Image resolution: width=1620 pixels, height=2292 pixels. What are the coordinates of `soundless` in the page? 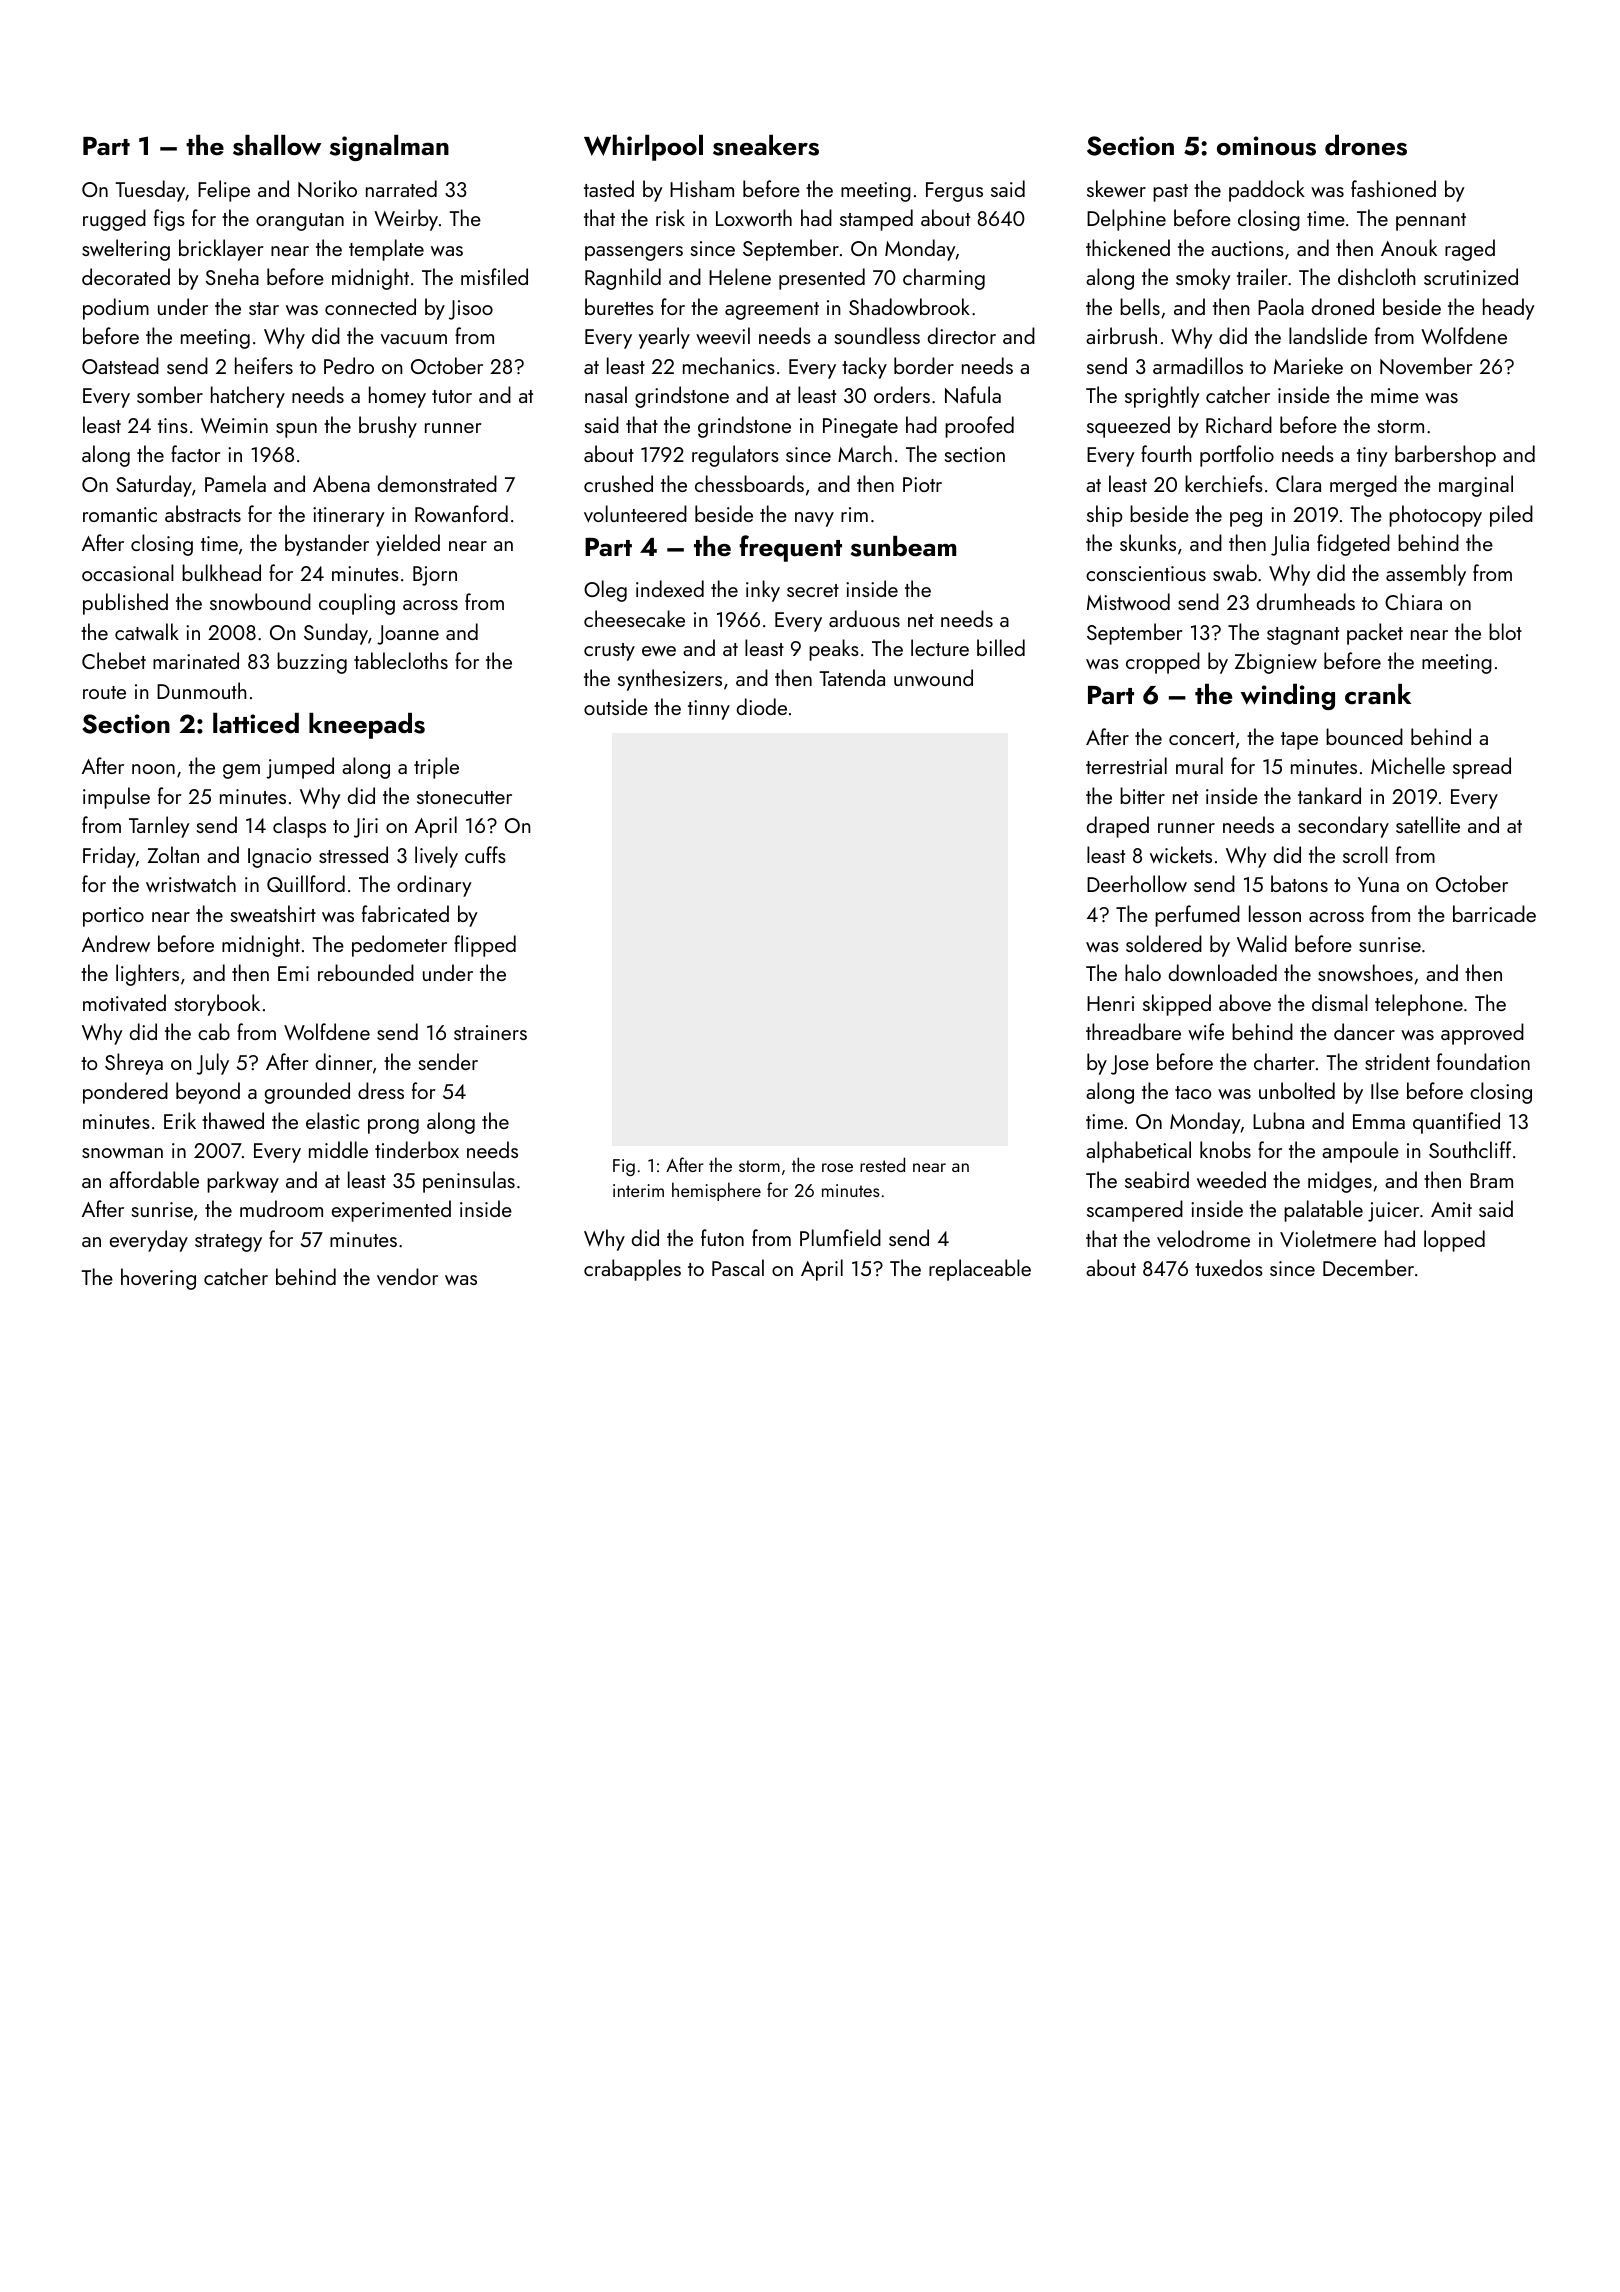 It's located at (877, 335).
